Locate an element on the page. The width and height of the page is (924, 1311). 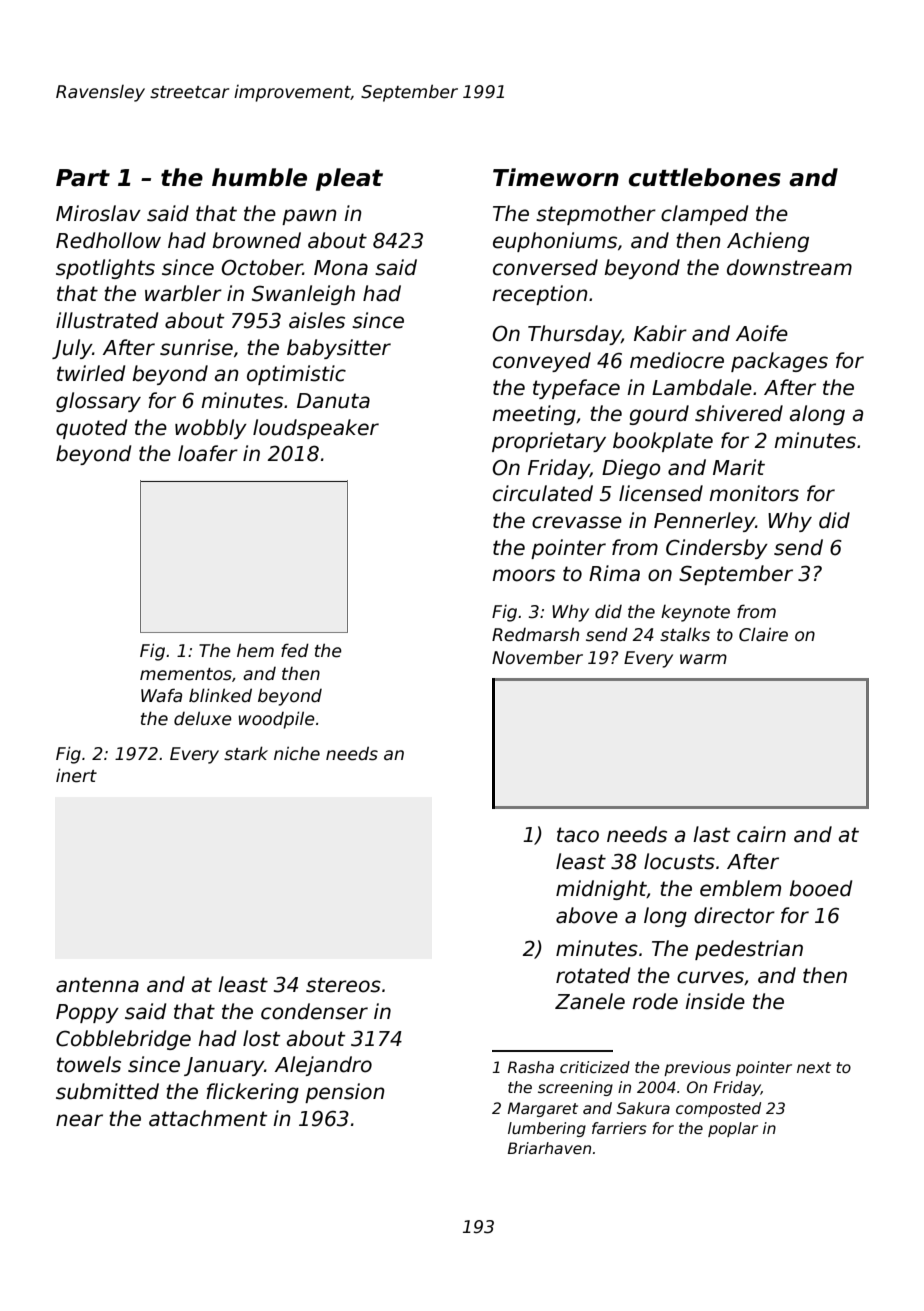
Timeworn is located at coordinates (556, 177).
